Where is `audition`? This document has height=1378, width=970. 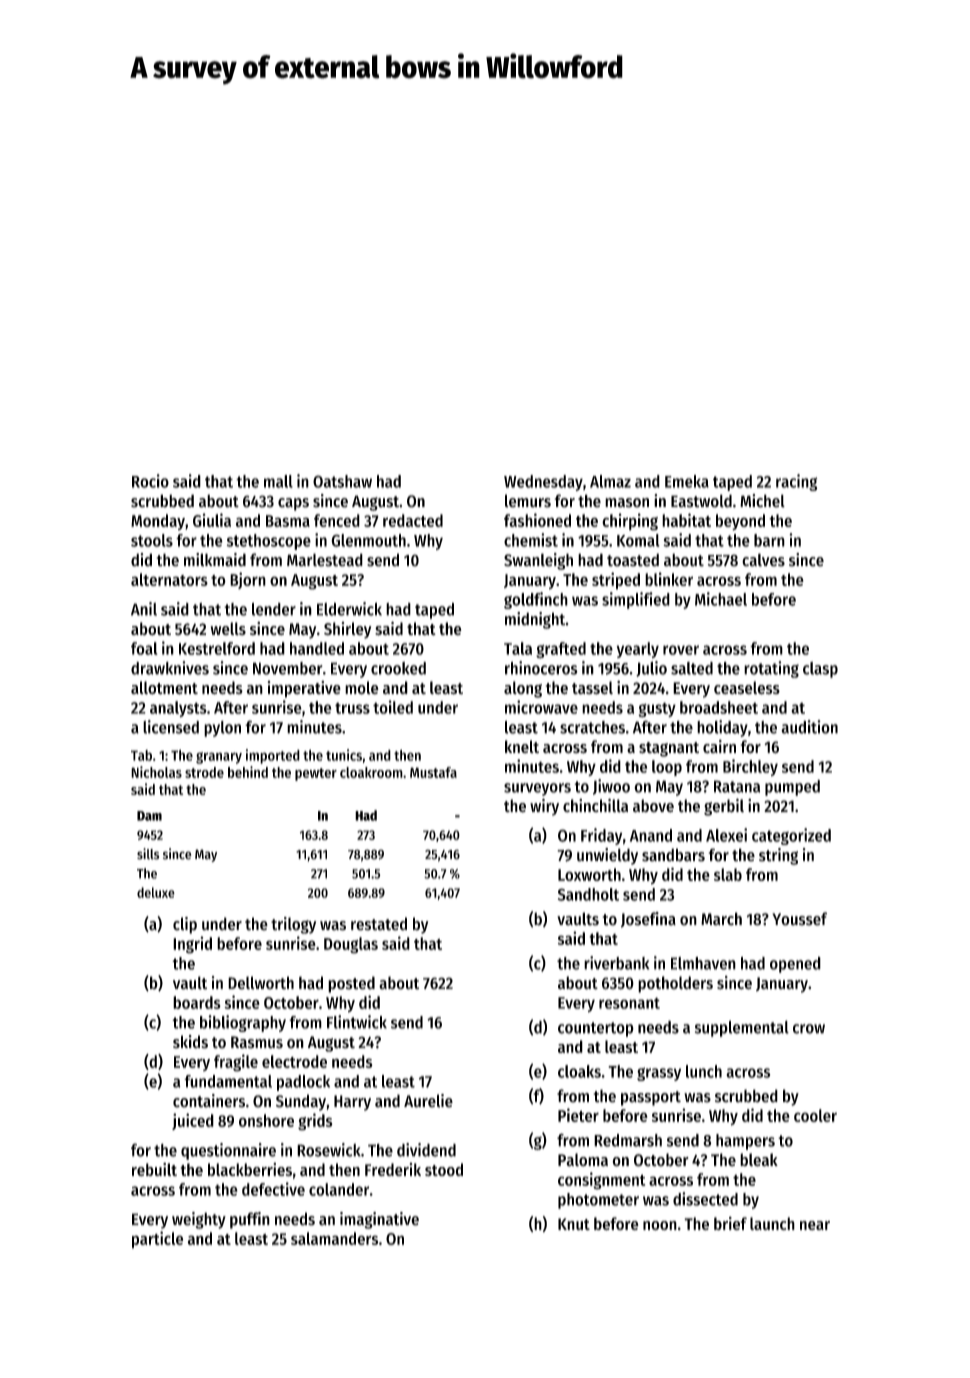
audition is located at coordinates (809, 727).
